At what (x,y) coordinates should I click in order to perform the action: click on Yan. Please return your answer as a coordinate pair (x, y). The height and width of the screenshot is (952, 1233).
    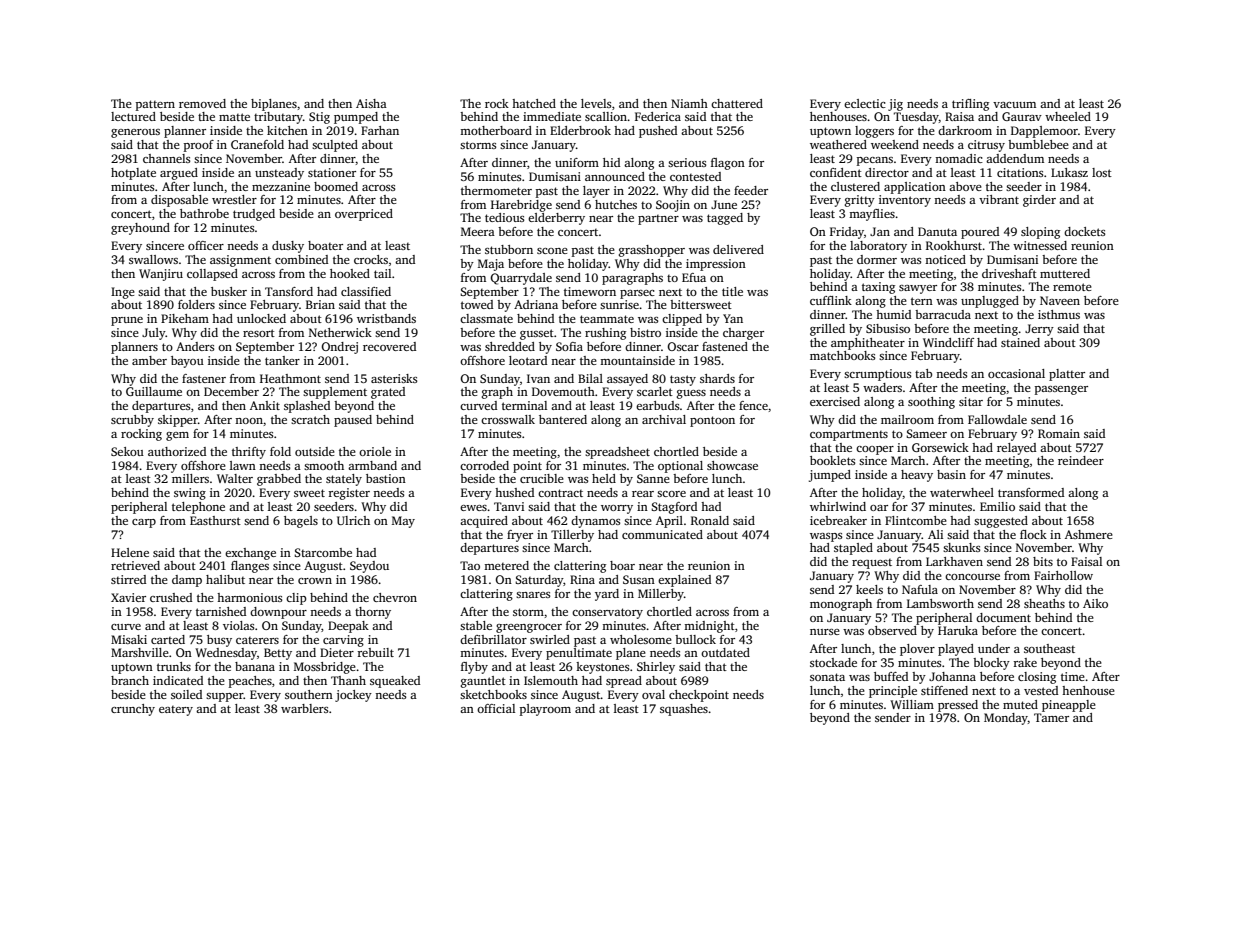
    Looking at the image, I should click on (733, 318).
